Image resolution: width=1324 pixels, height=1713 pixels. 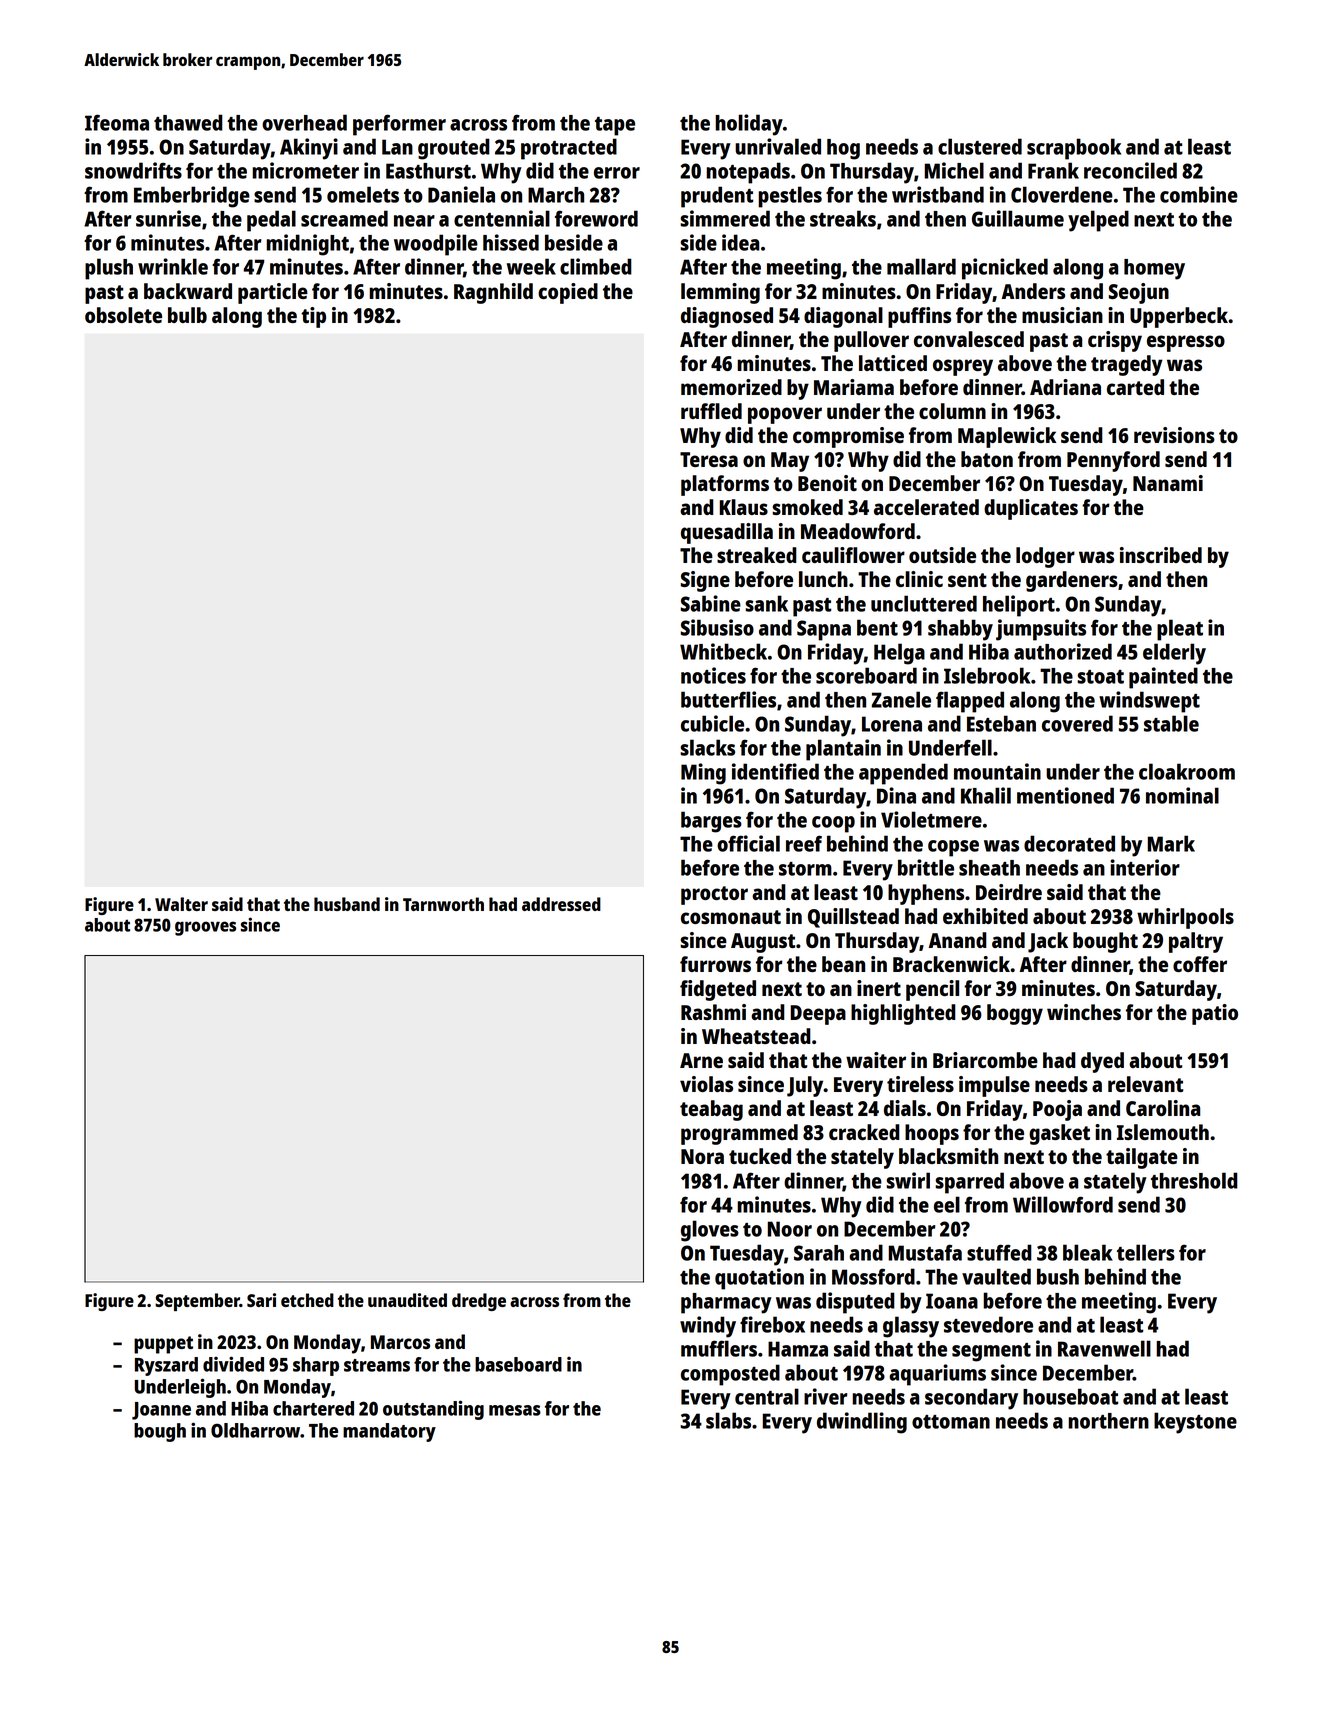 What do you see at coordinates (161, 1411) in the screenshot?
I see `Joanne` at bounding box center [161, 1411].
